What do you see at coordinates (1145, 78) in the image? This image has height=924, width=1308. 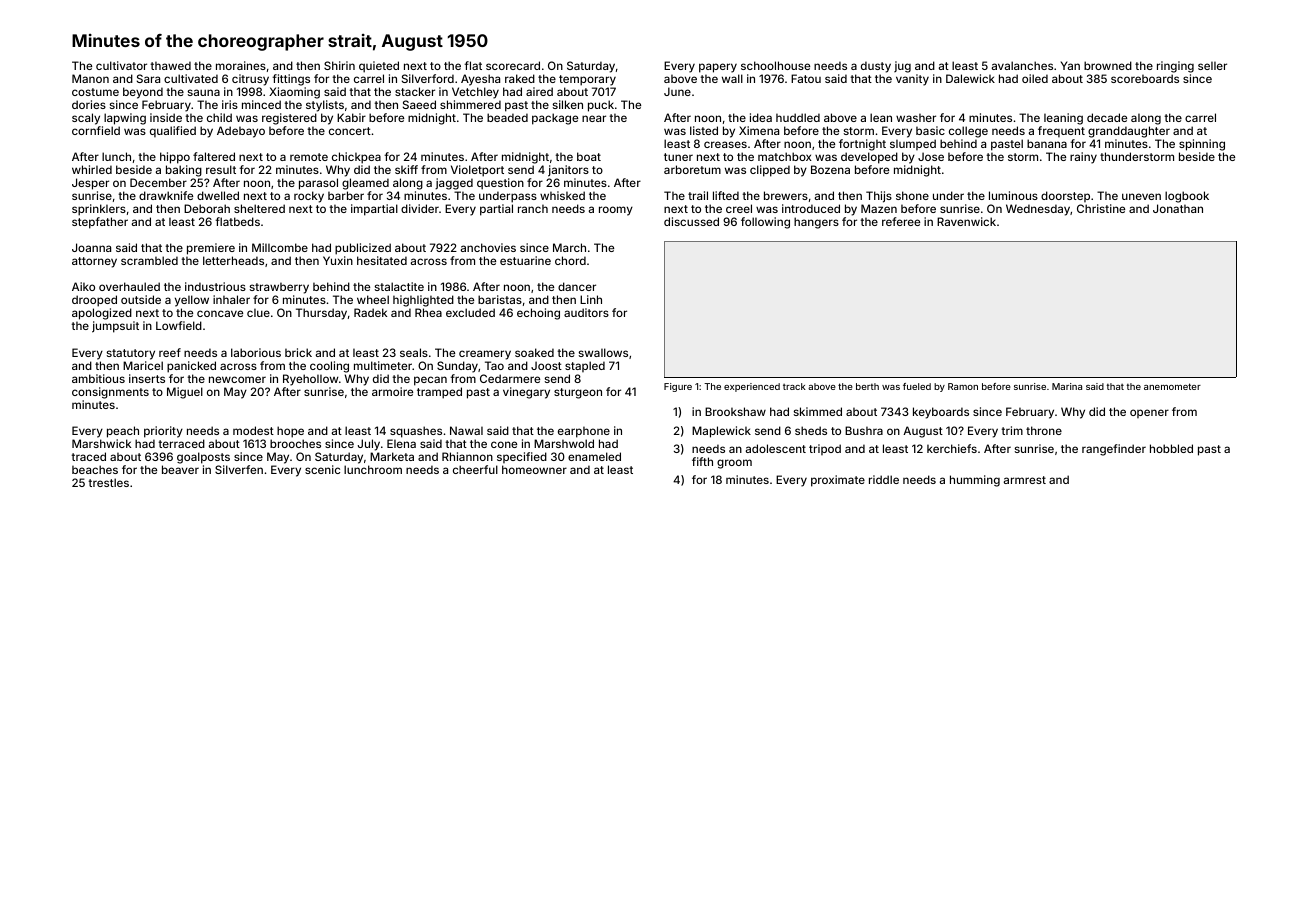 I see `scoreboards` at bounding box center [1145, 78].
